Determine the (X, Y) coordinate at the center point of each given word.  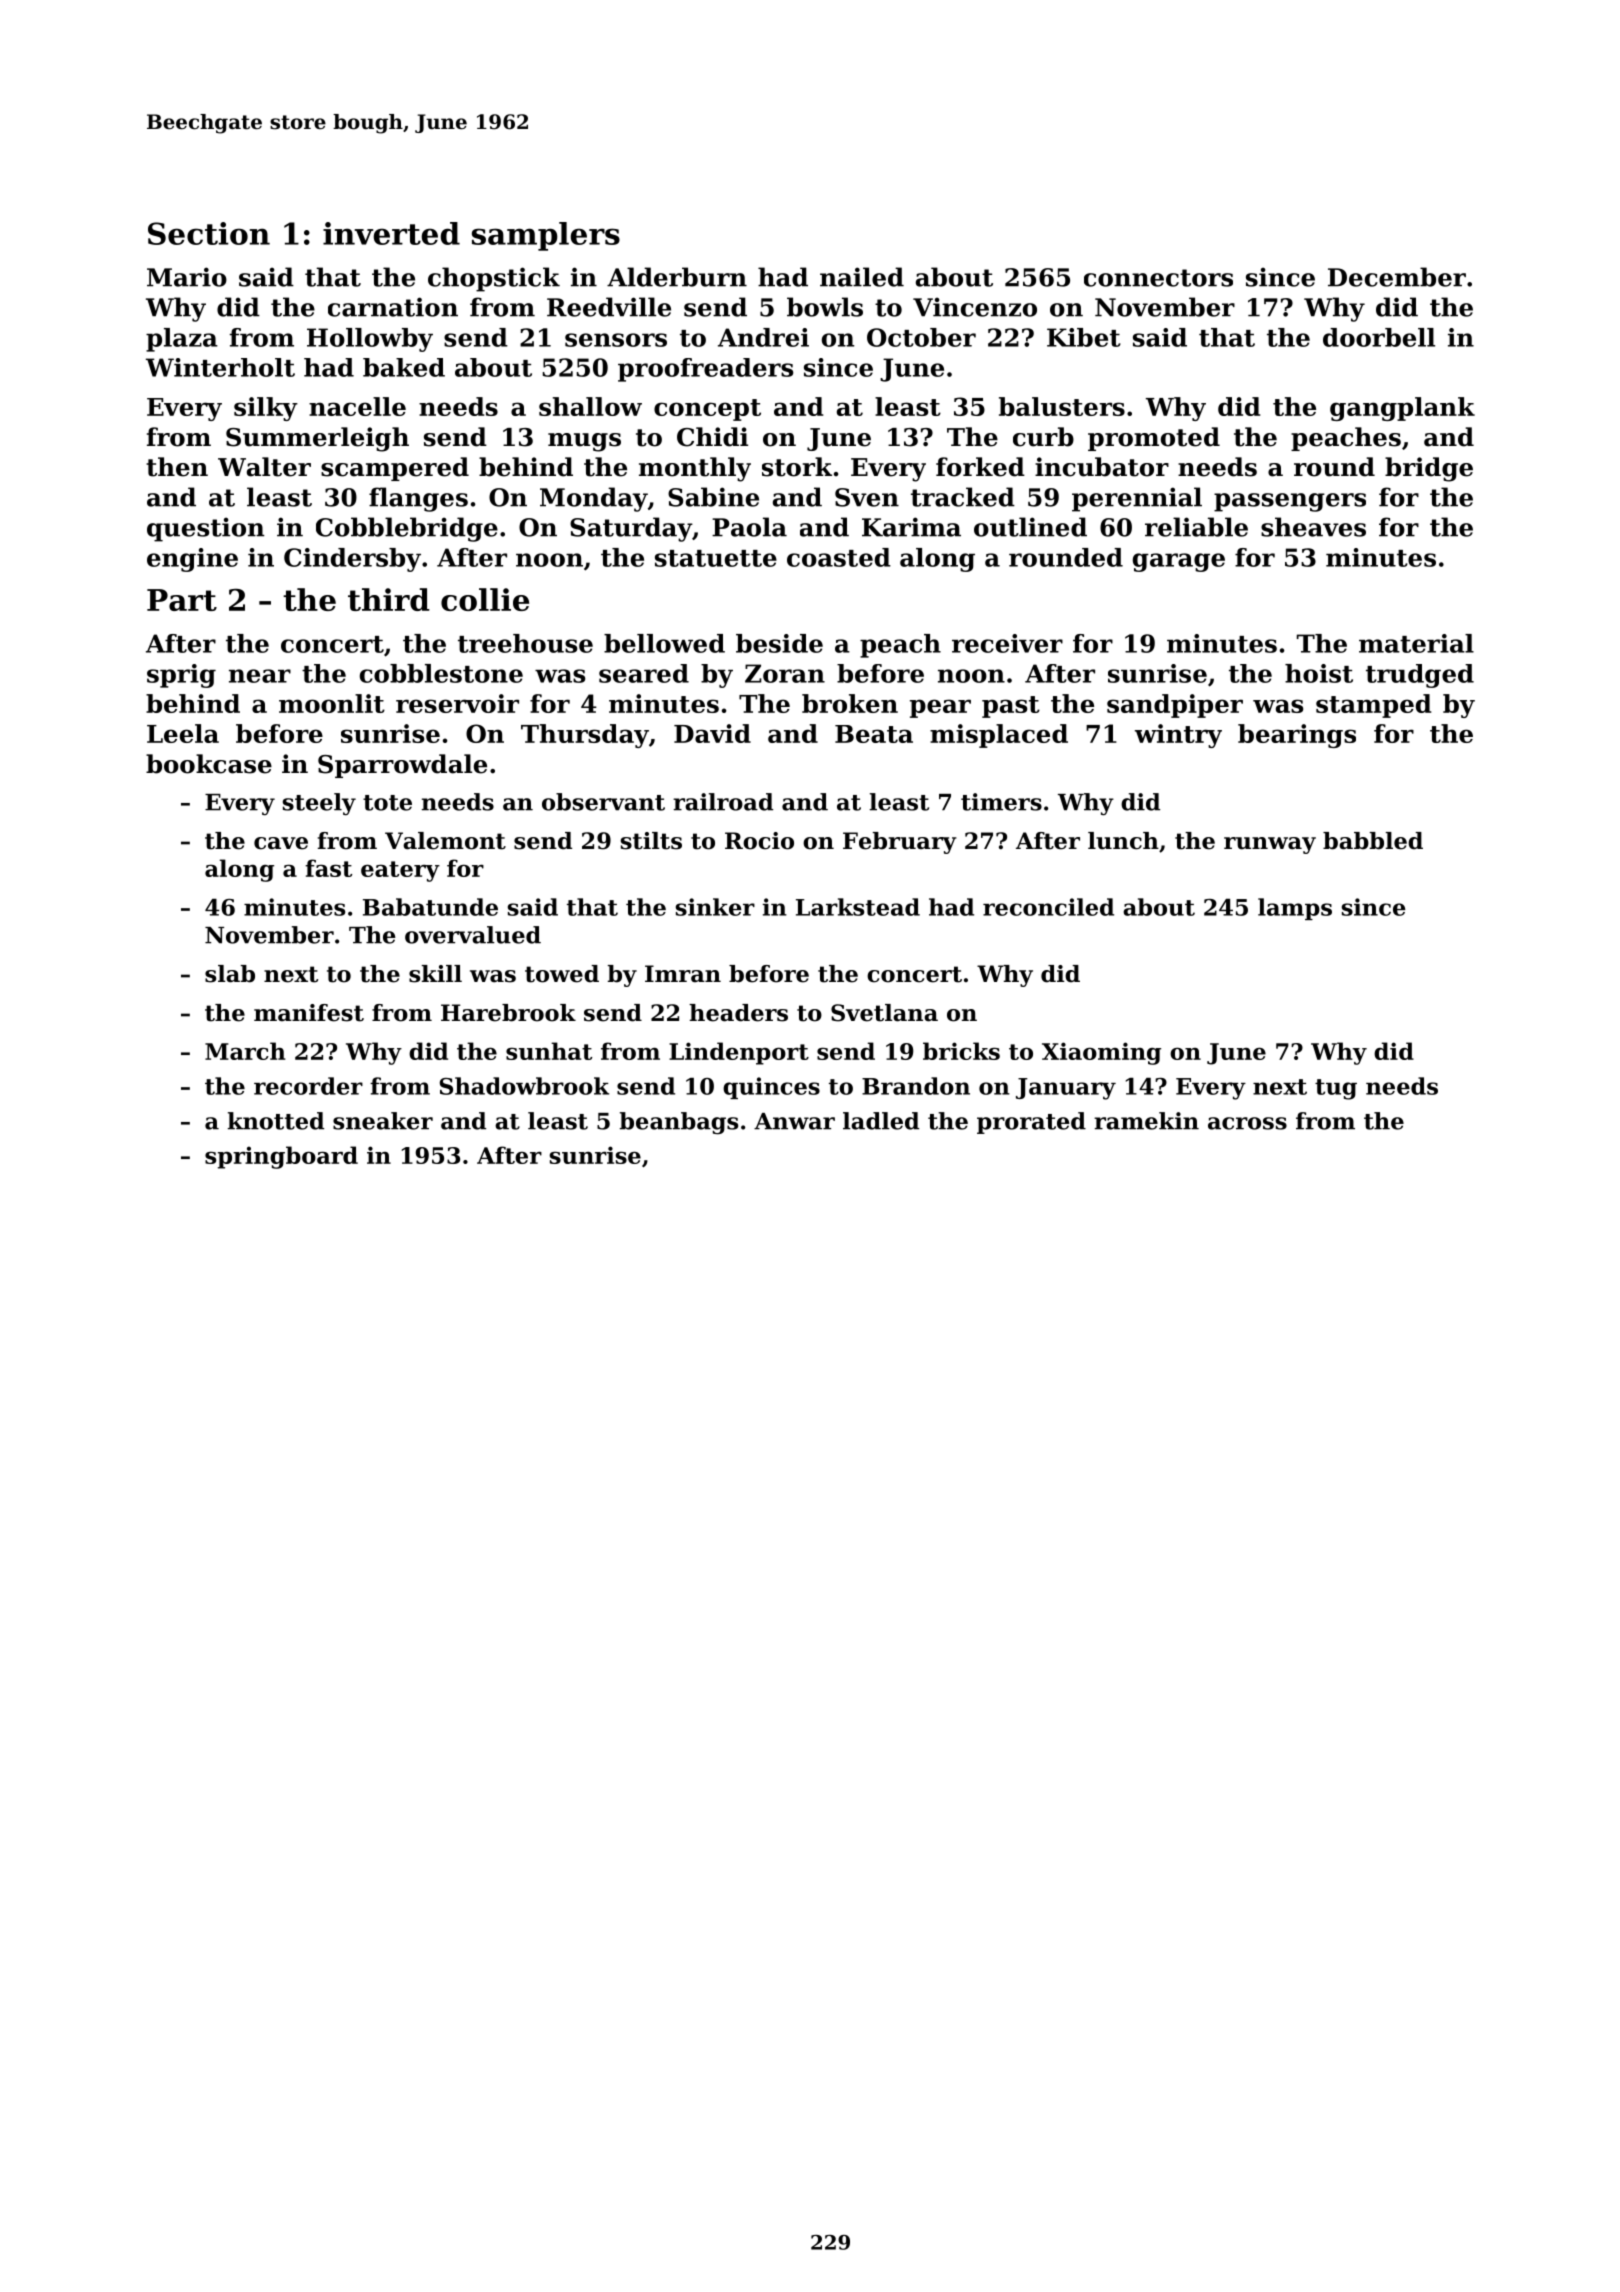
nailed (862, 277)
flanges (418, 499)
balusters (1062, 406)
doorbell (1379, 337)
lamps (1295, 909)
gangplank (1402, 409)
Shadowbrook (524, 1086)
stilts (651, 841)
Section (209, 233)
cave (281, 843)
